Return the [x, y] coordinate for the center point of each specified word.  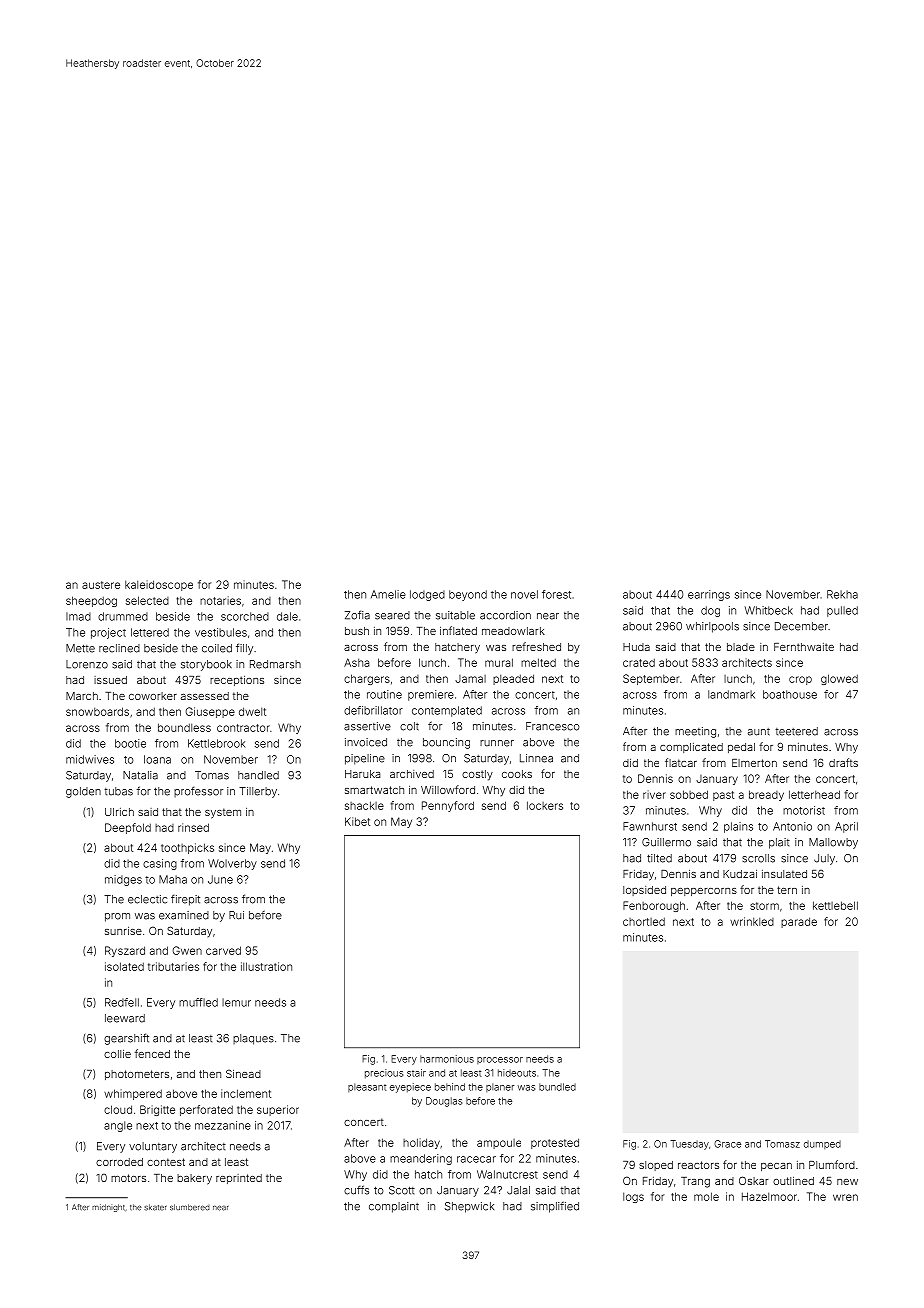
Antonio [792, 826]
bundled [557, 1087]
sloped [656, 1166]
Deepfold [128, 828]
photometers [137, 1075]
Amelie [388, 594]
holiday [421, 1143]
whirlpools [712, 627]
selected [147, 600]
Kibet [357, 821]
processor [500, 1060]
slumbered [190, 1207]
